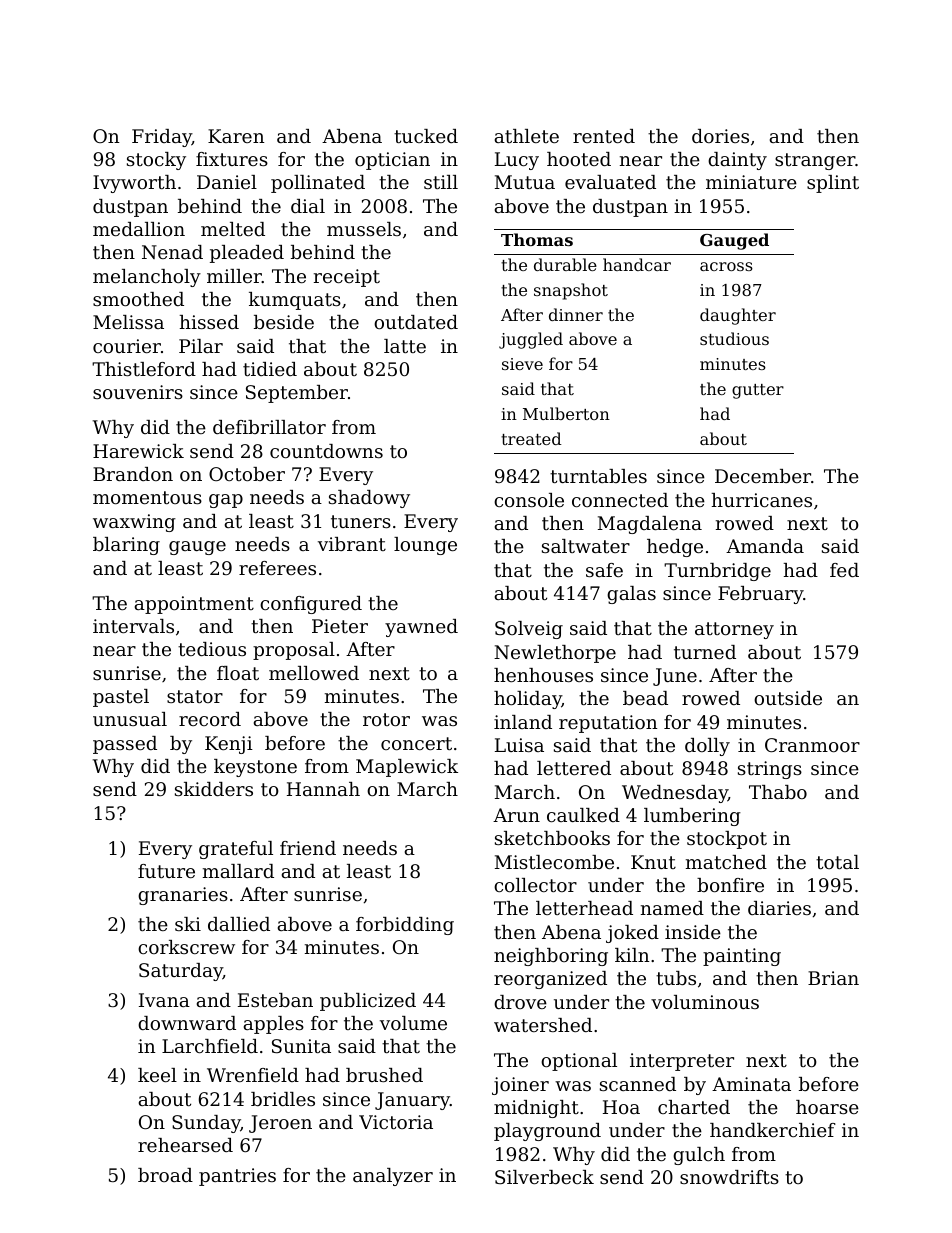  What do you see at coordinates (537, 239) in the page?
I see `Thomas` at bounding box center [537, 239].
